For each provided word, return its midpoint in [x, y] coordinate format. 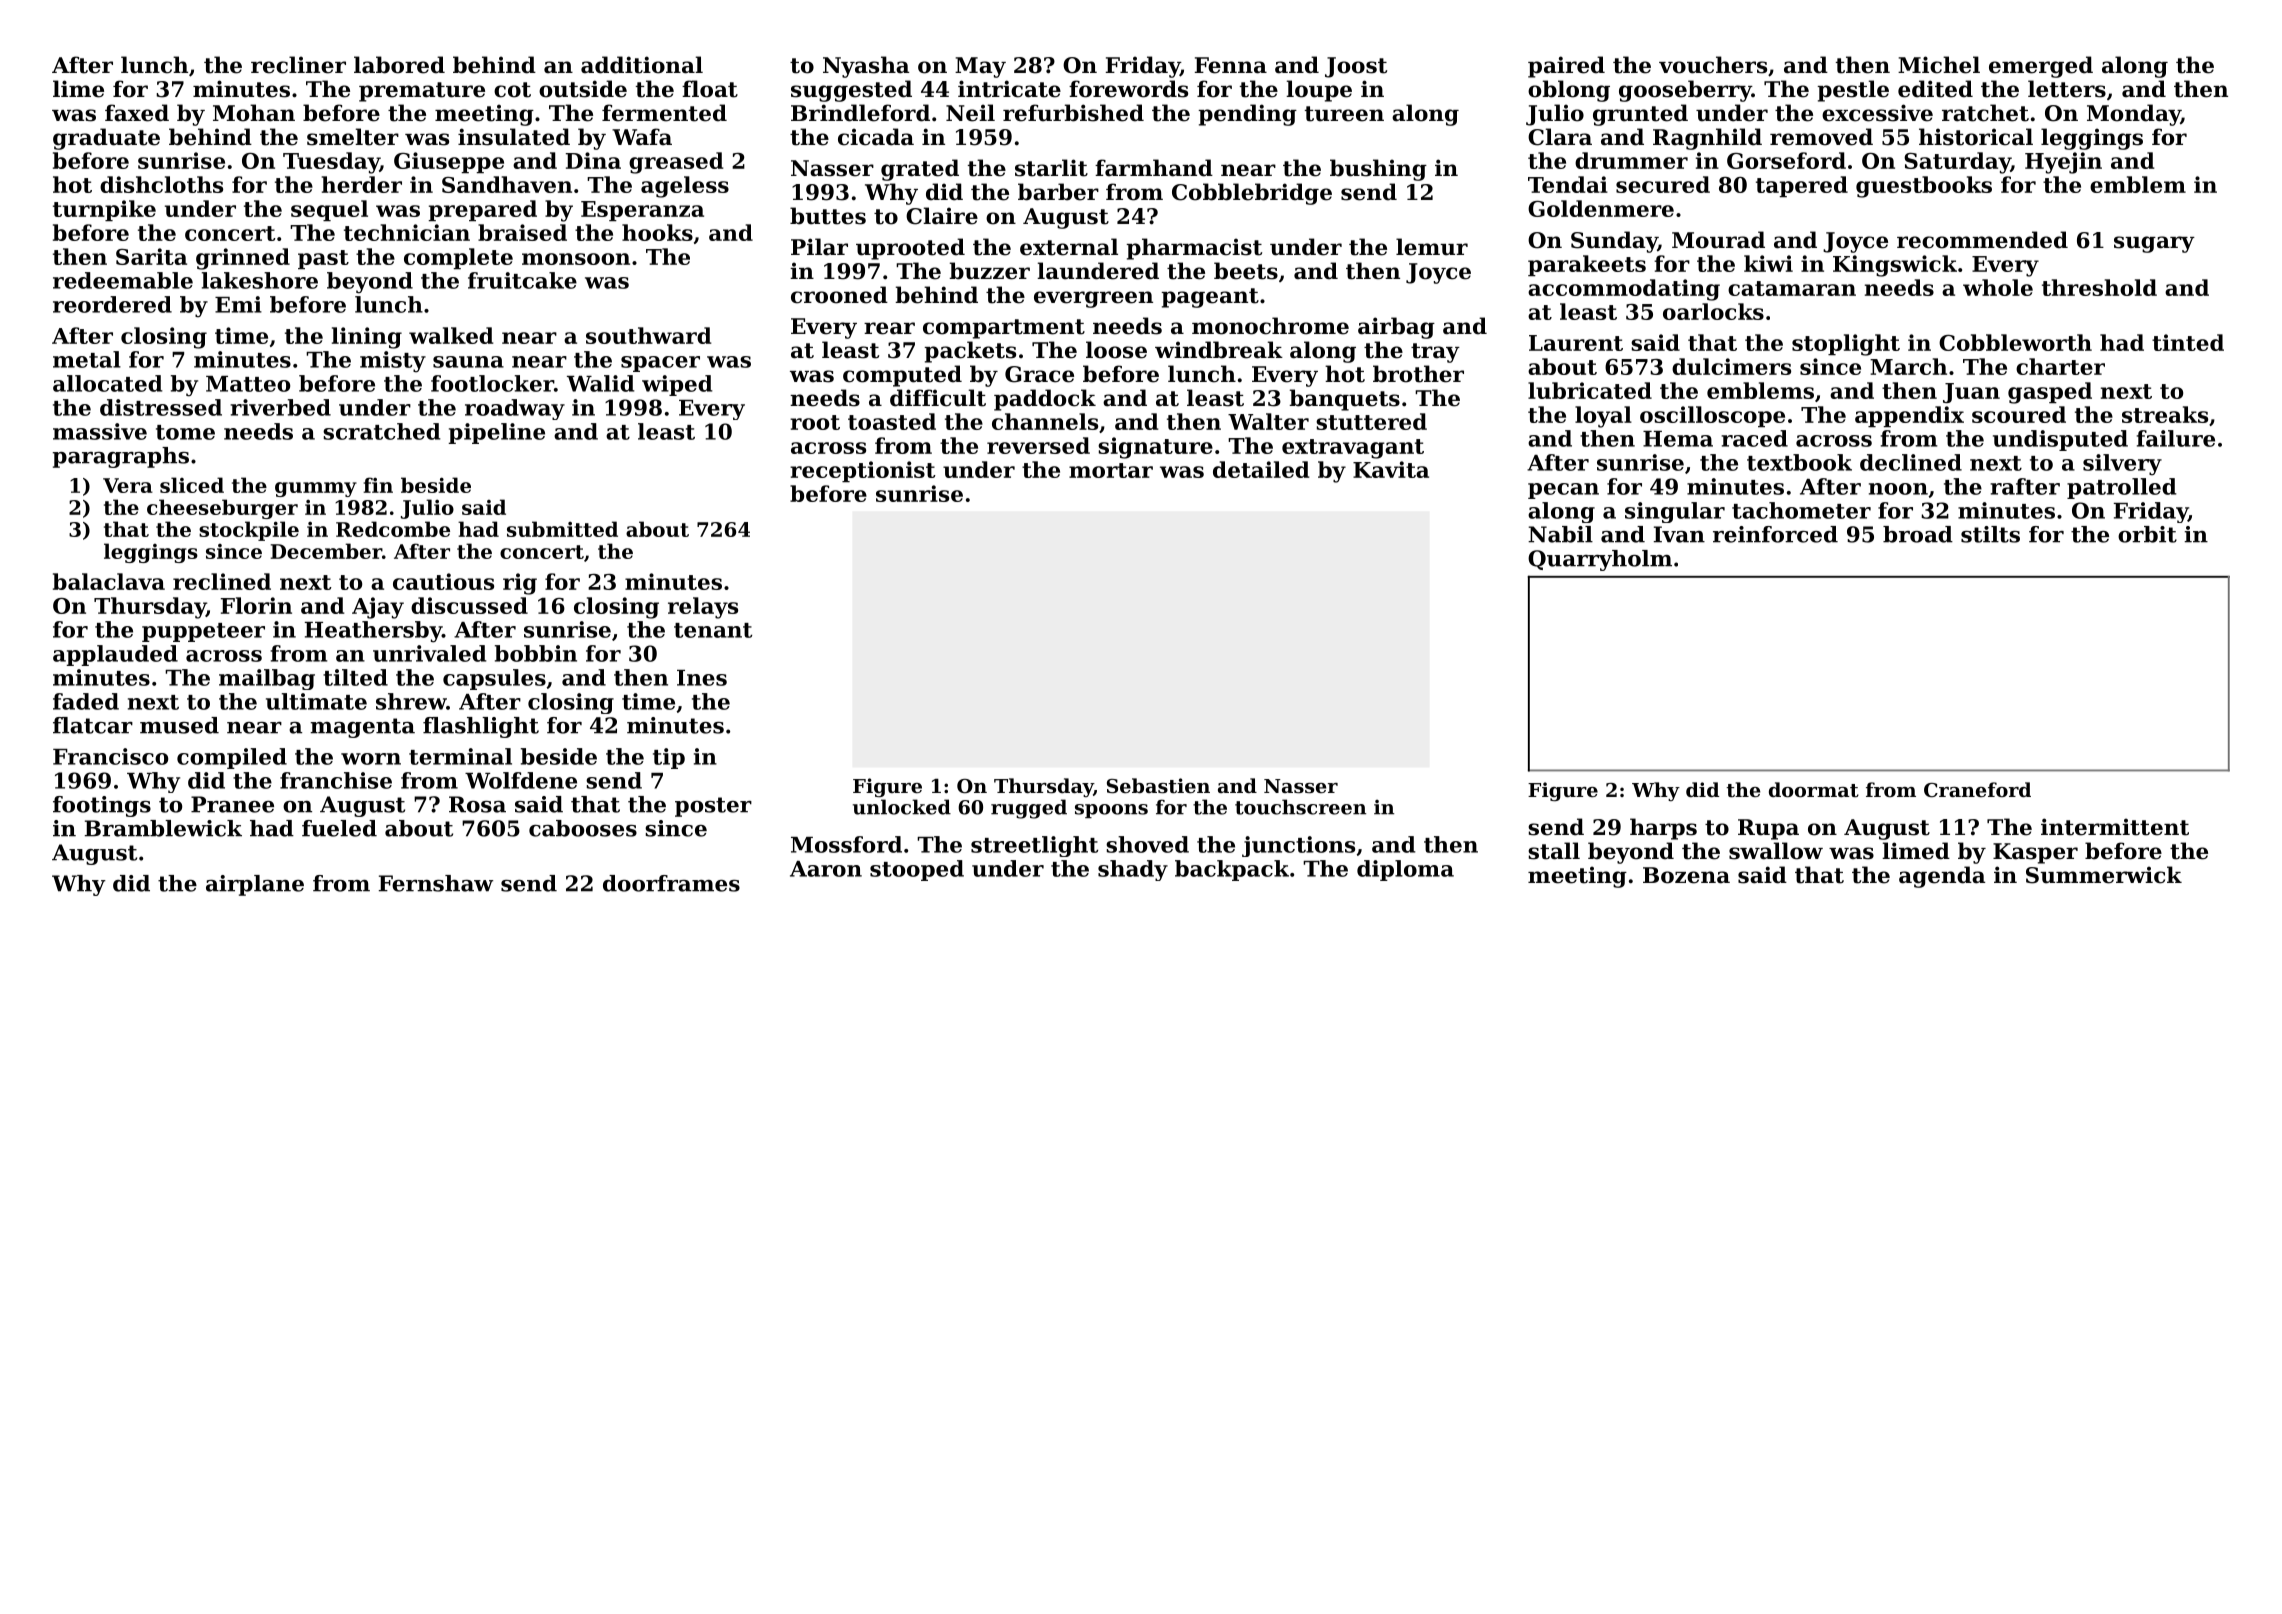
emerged [2041, 67]
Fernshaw [436, 883]
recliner [298, 65]
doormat [1814, 790]
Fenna [1231, 65]
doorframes [671, 883]
